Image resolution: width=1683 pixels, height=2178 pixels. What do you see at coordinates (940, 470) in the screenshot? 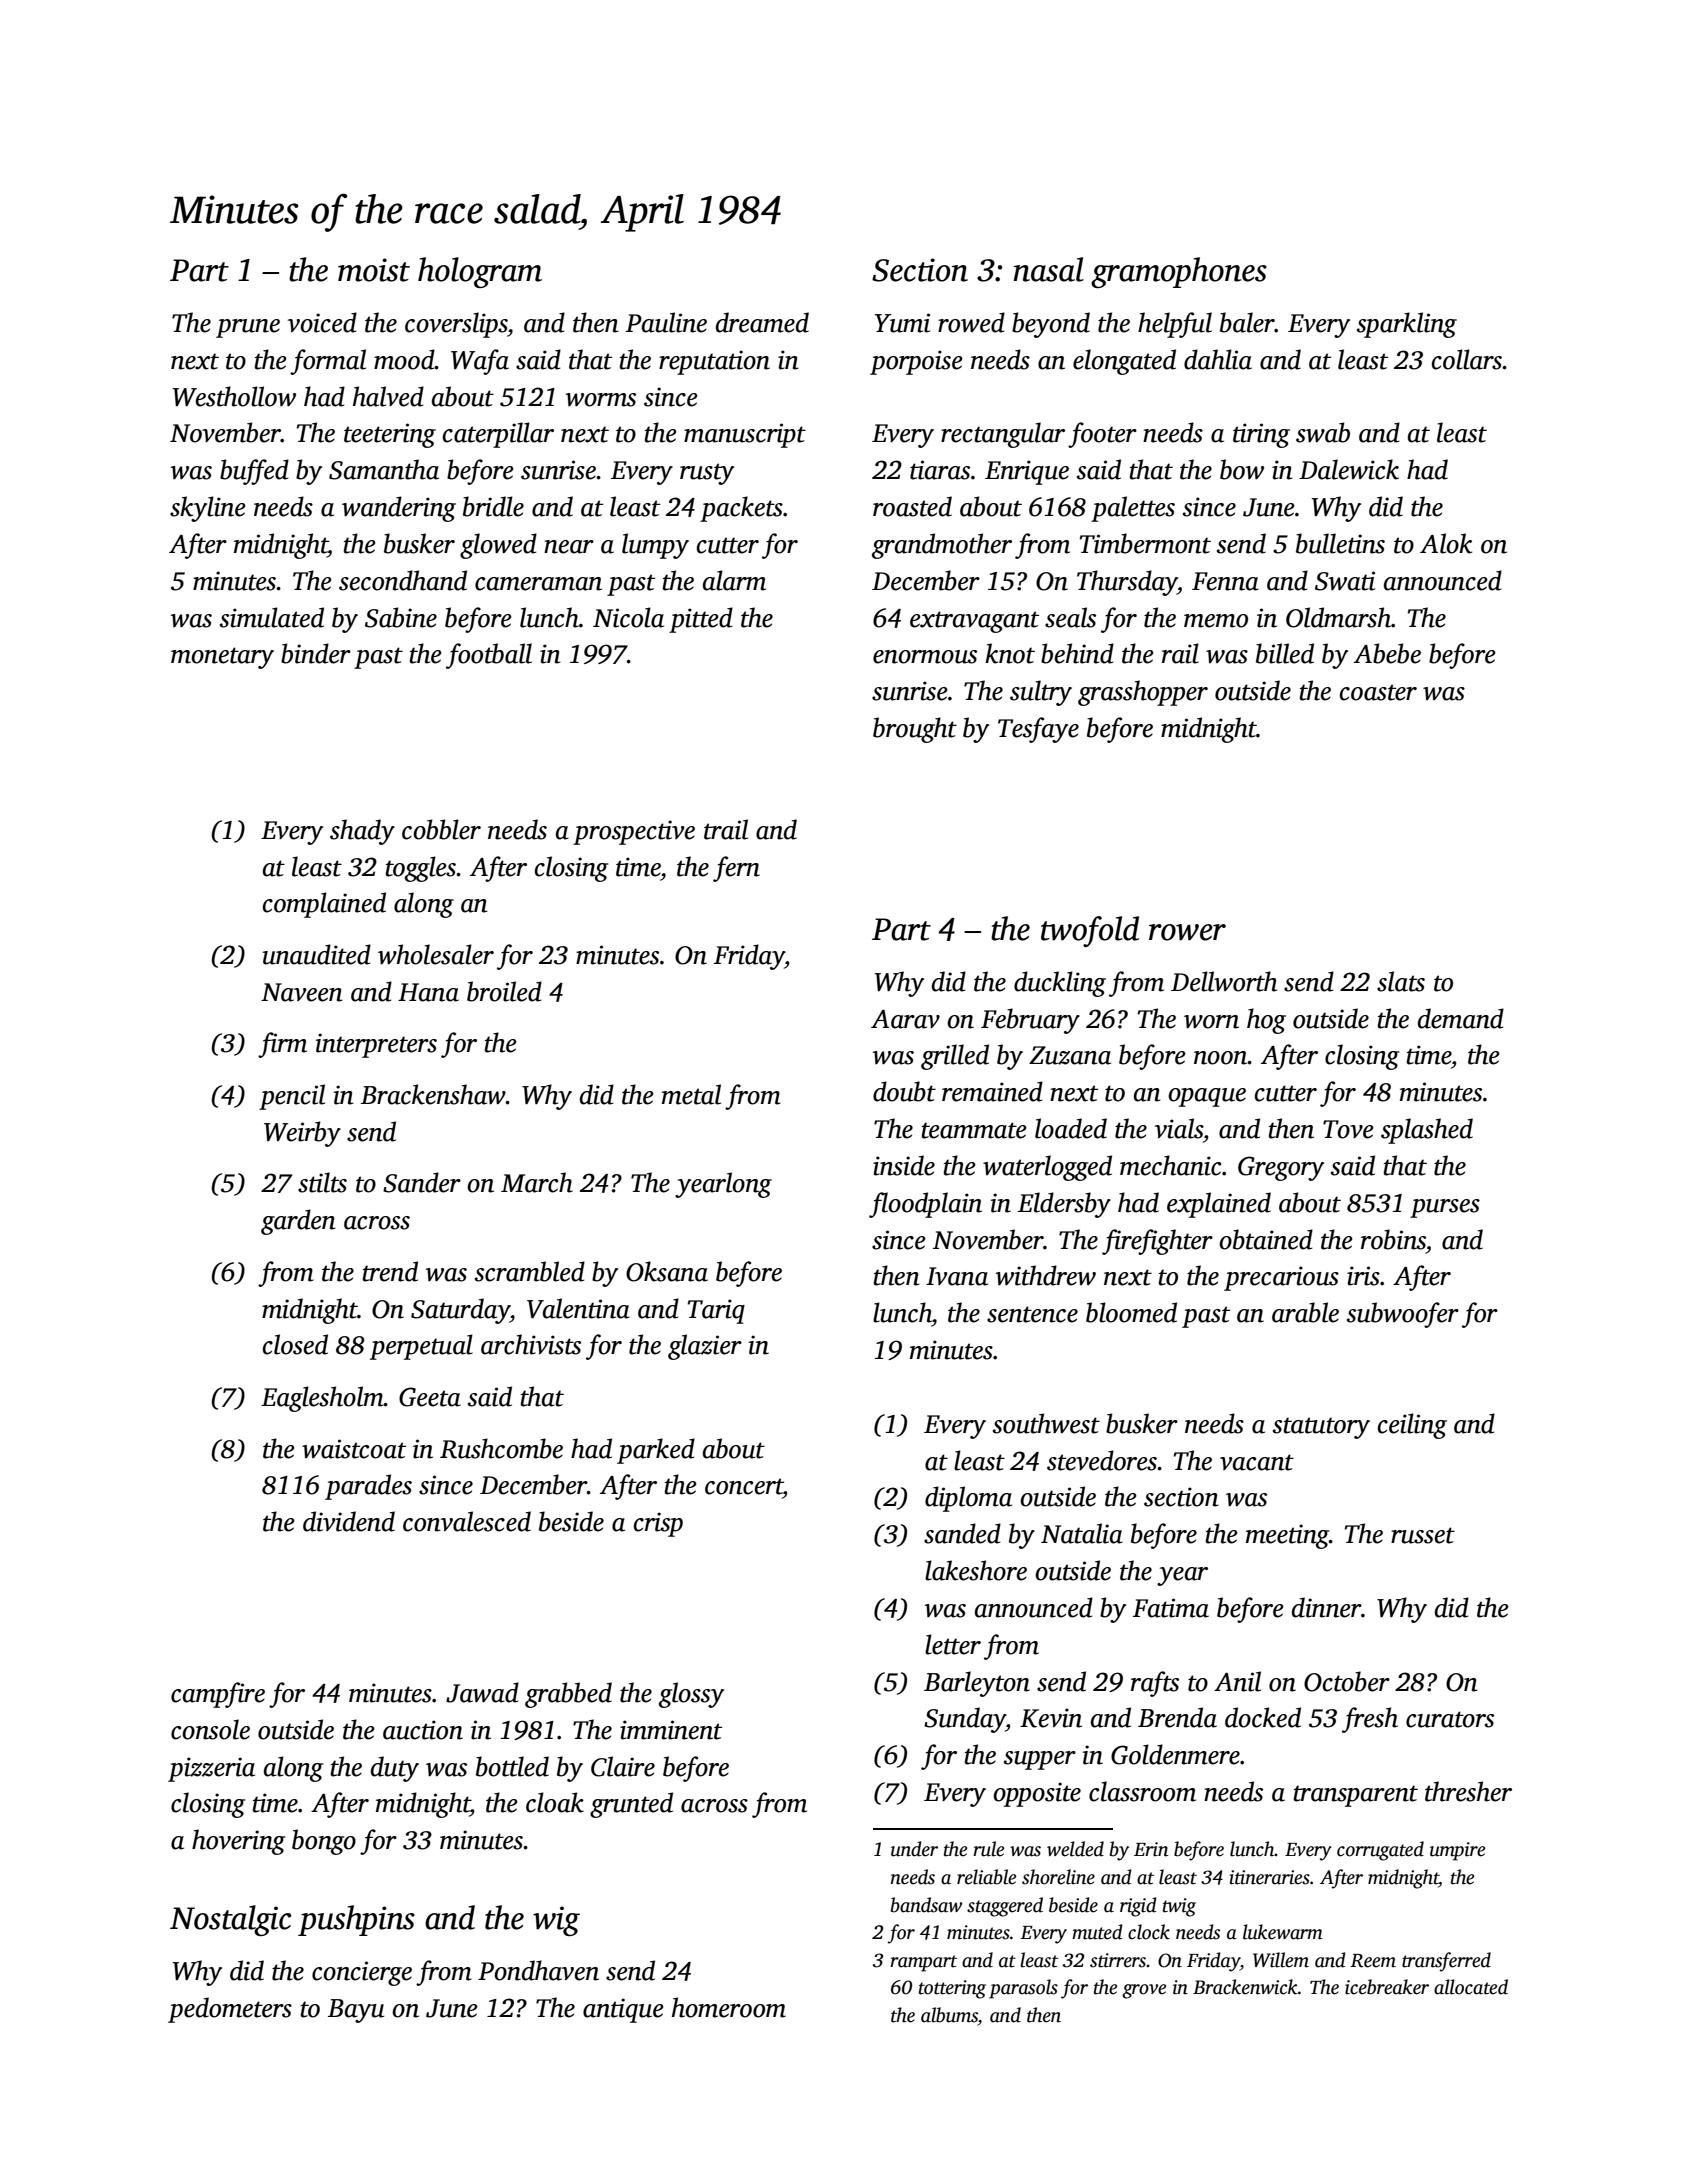
I see `tiaras` at bounding box center [940, 470].
